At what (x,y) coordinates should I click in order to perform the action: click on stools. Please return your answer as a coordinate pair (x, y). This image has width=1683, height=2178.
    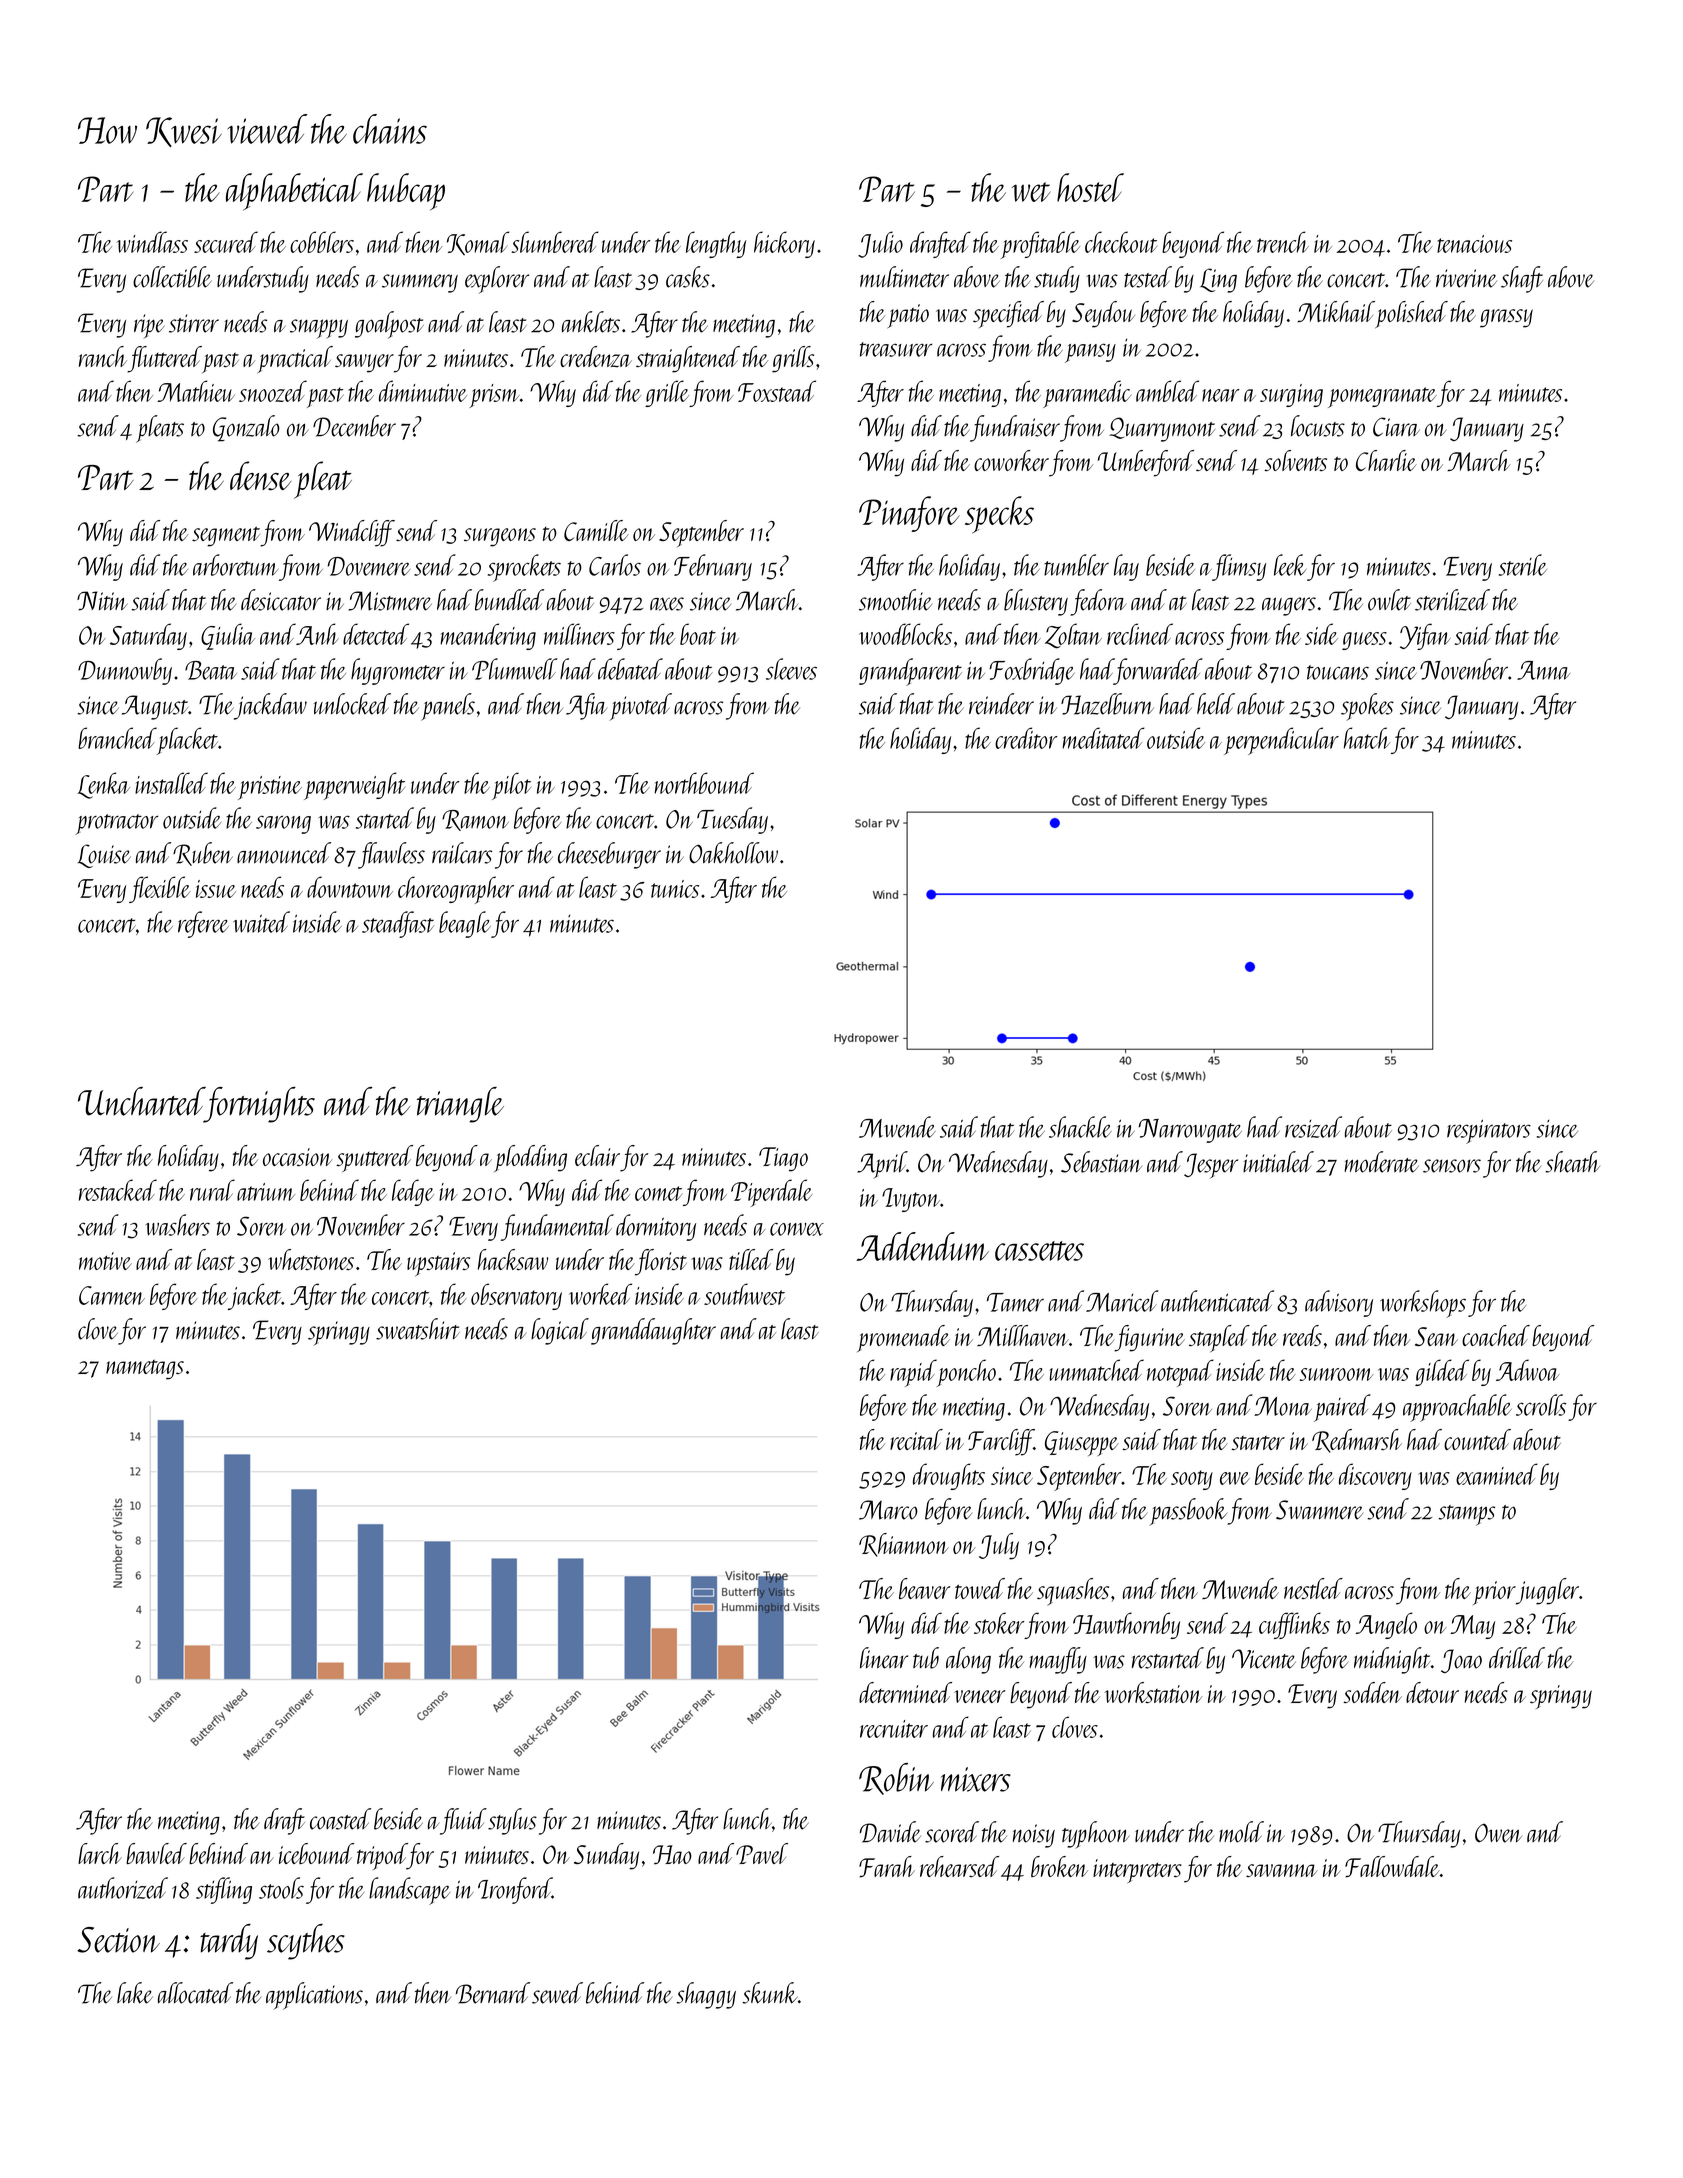
    Looking at the image, I should click on (281, 1888).
